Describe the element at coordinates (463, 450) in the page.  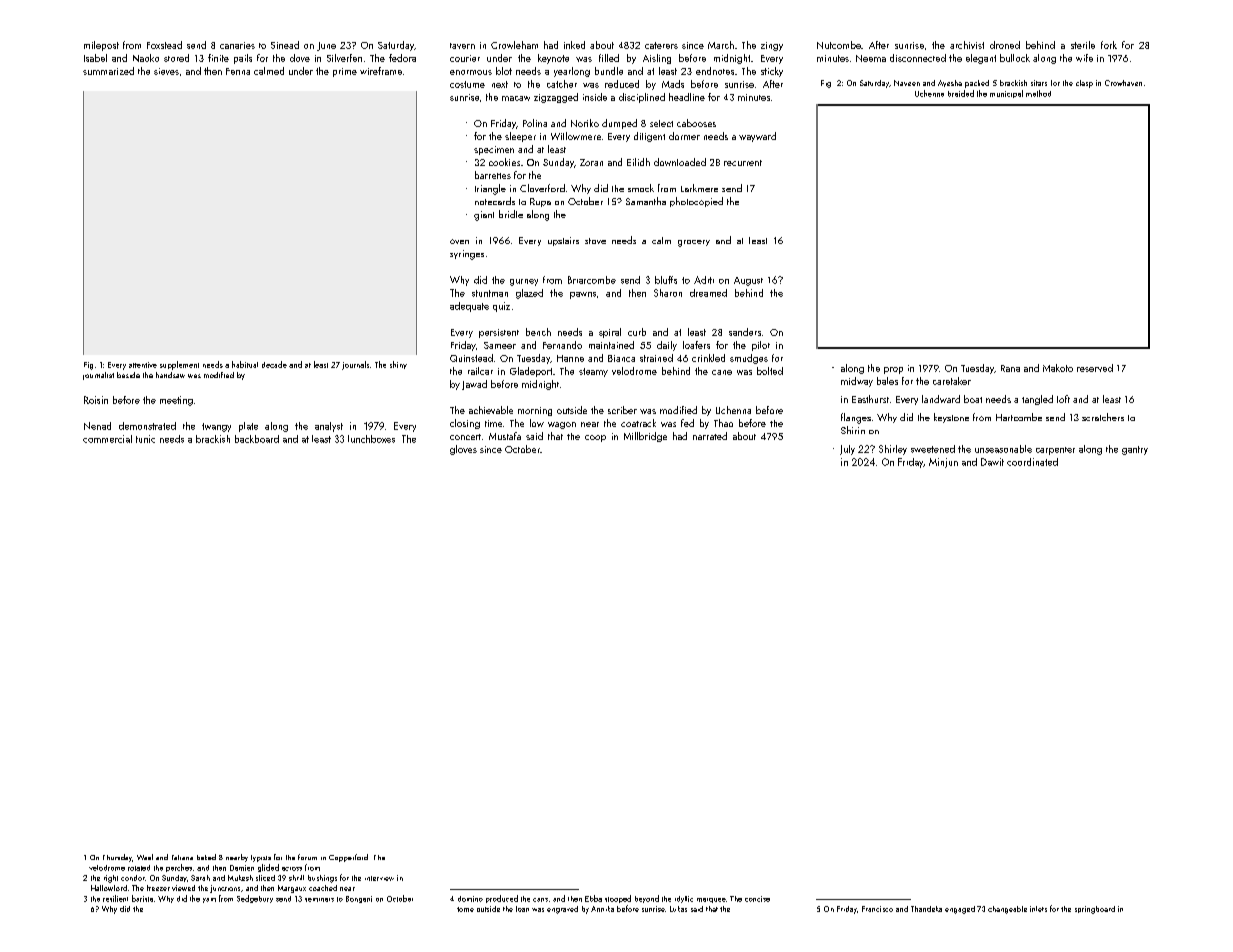
I see `gloves` at that location.
